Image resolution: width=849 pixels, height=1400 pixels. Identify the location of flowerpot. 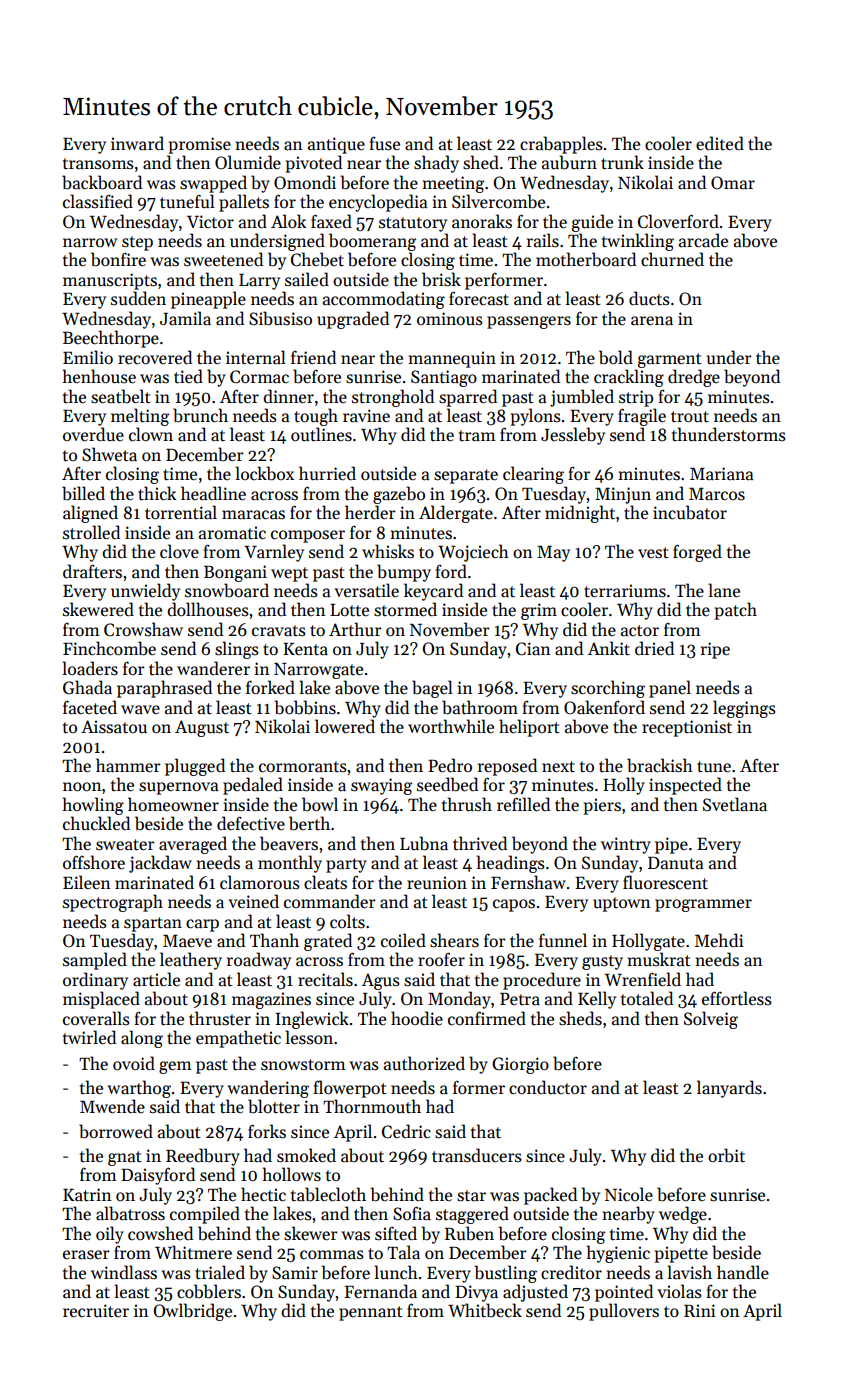
(350, 1089).
